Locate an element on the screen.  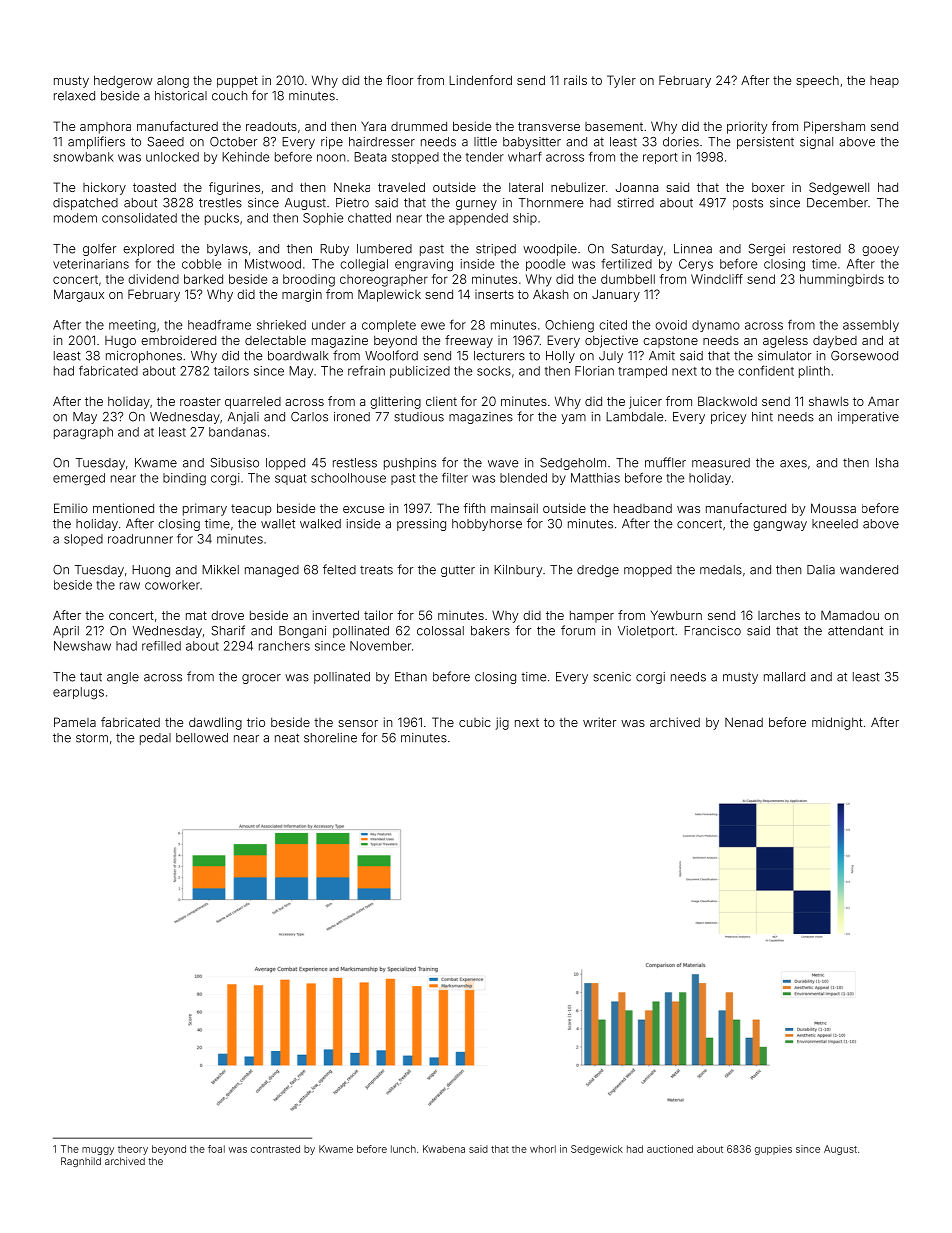
lunch is located at coordinates (403, 1149).
